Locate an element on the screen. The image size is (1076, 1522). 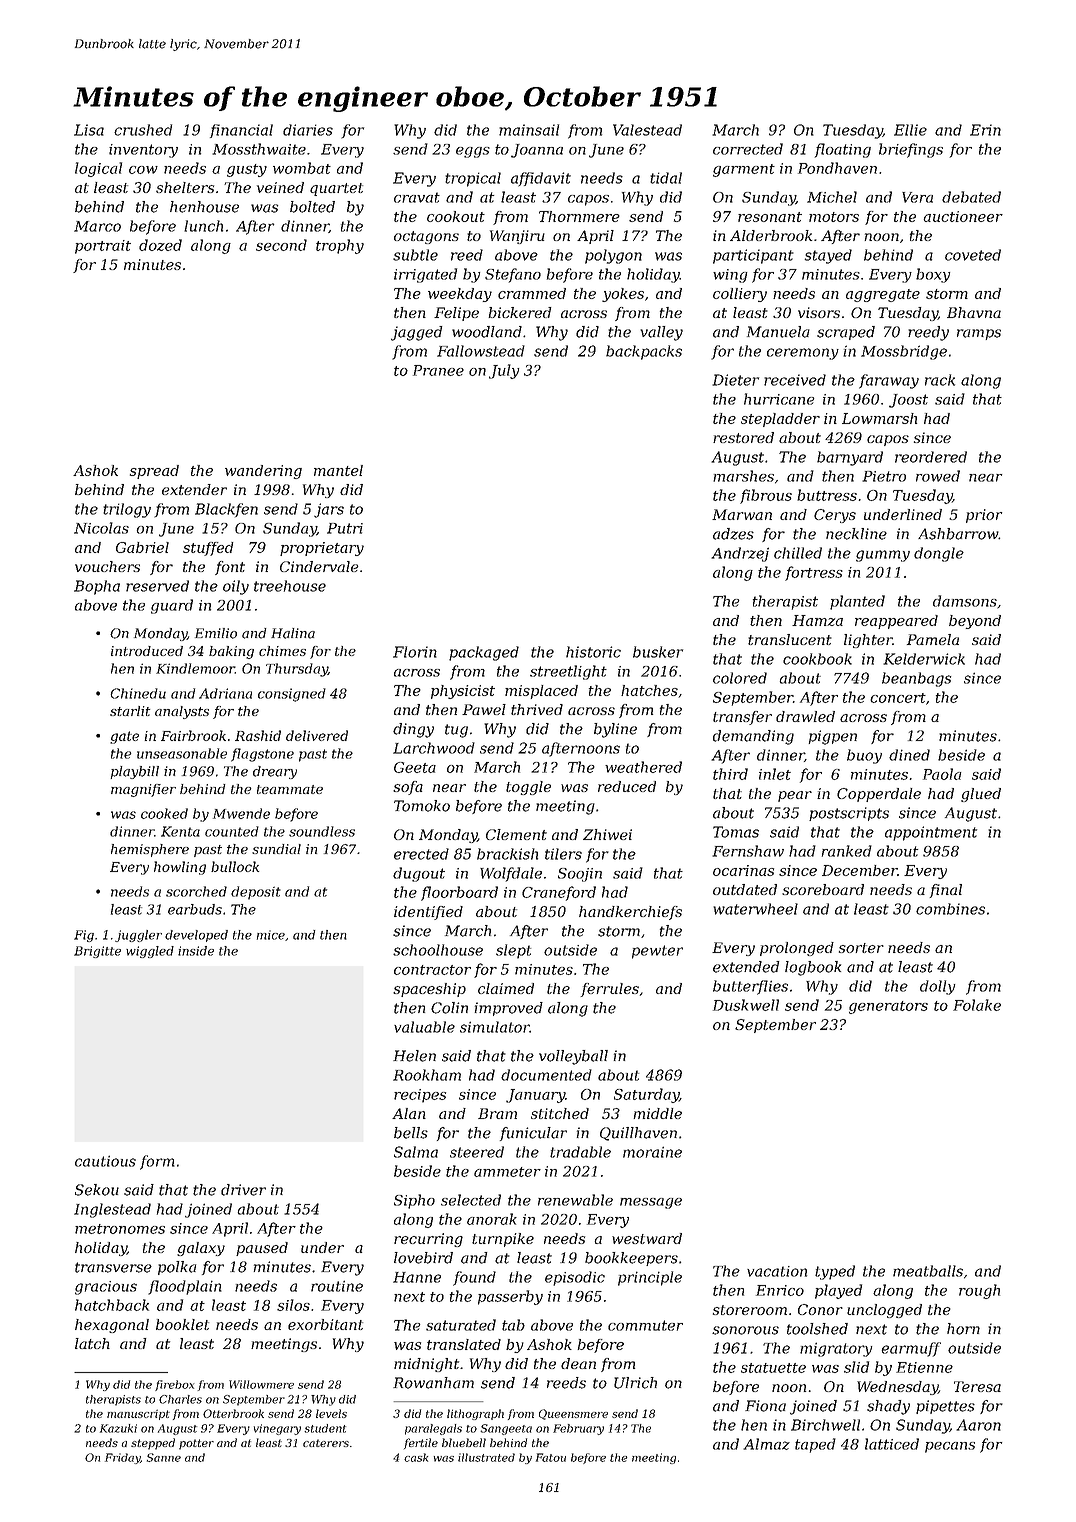
rowed is located at coordinates (938, 476).
